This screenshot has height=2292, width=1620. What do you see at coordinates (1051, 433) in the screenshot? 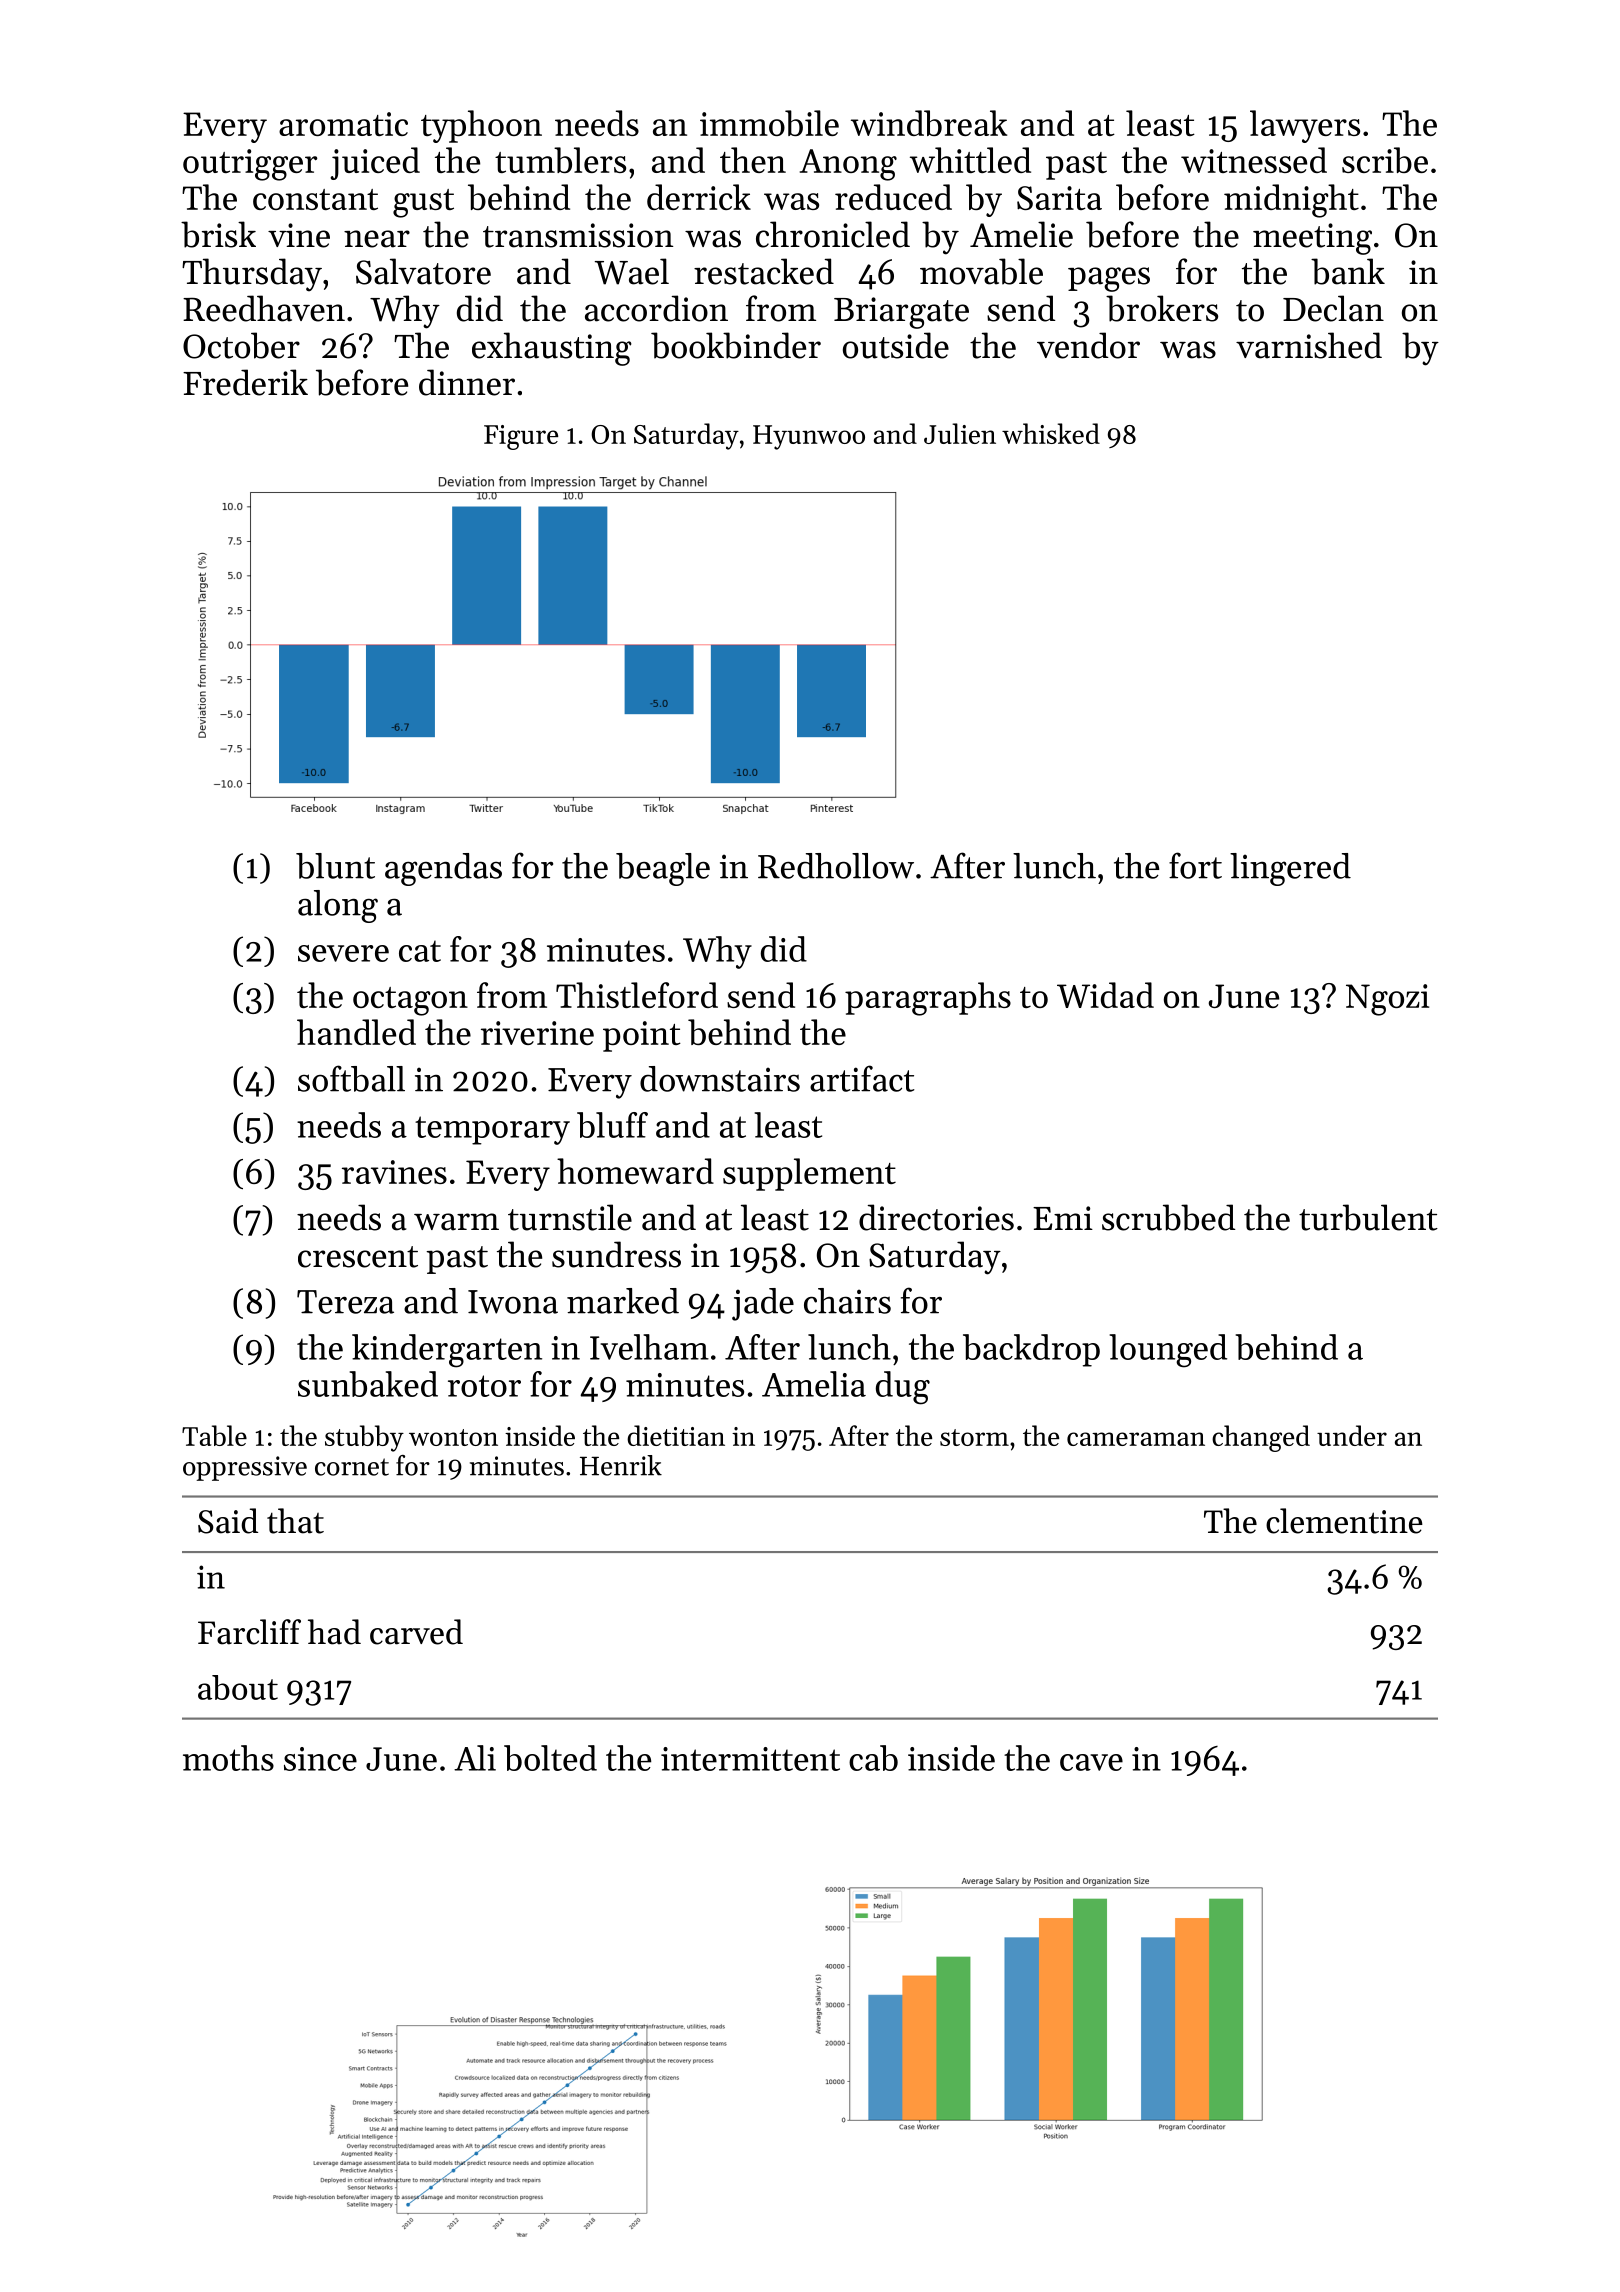
I see `whisked` at bounding box center [1051, 433].
